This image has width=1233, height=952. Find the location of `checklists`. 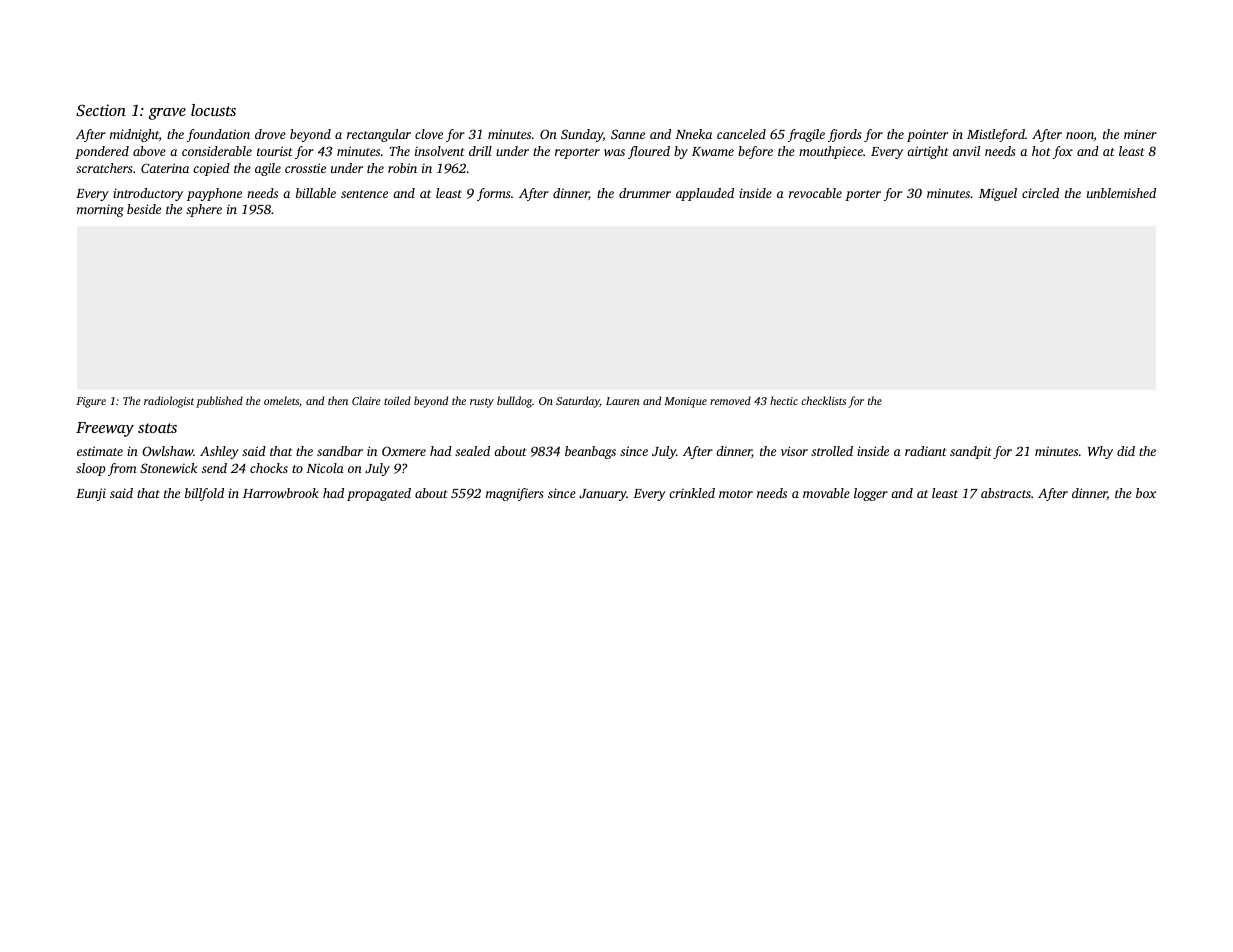

checklists is located at coordinates (823, 400).
